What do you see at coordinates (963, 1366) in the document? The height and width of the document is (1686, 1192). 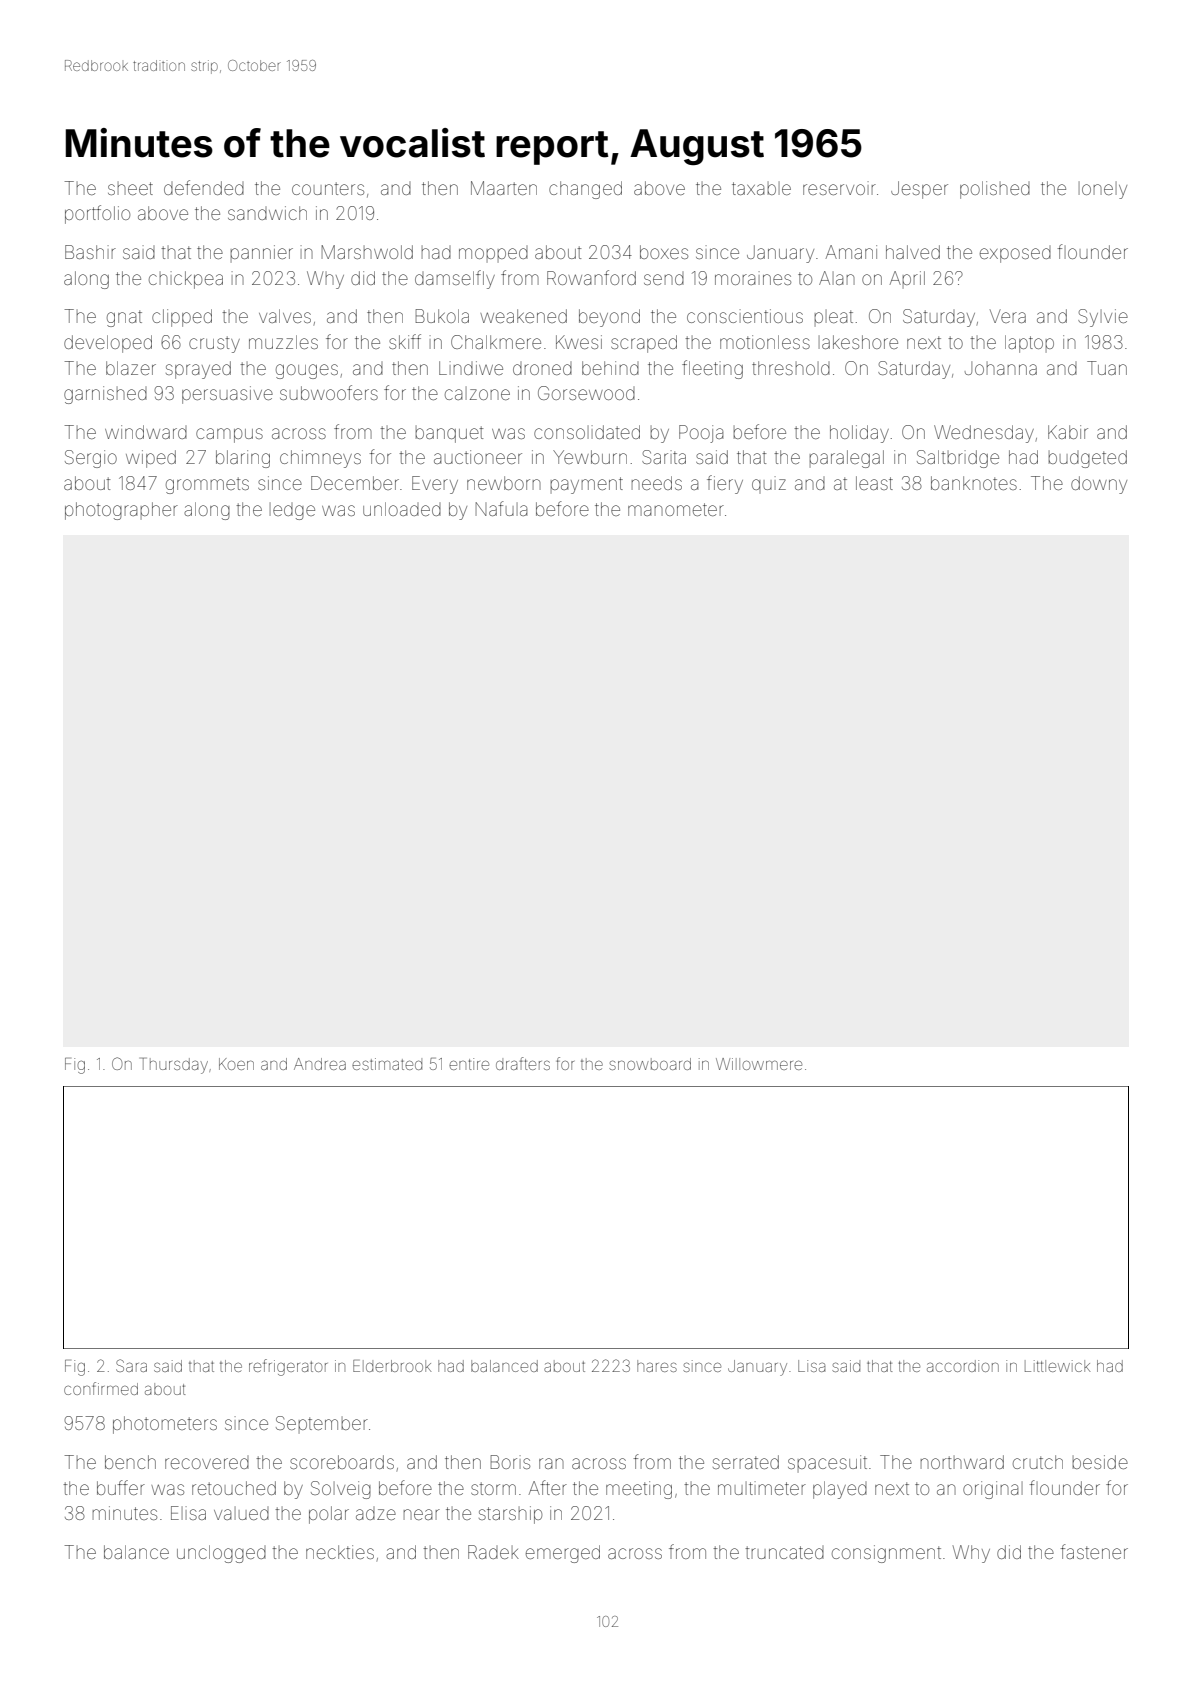 I see `accordion` at bounding box center [963, 1366].
